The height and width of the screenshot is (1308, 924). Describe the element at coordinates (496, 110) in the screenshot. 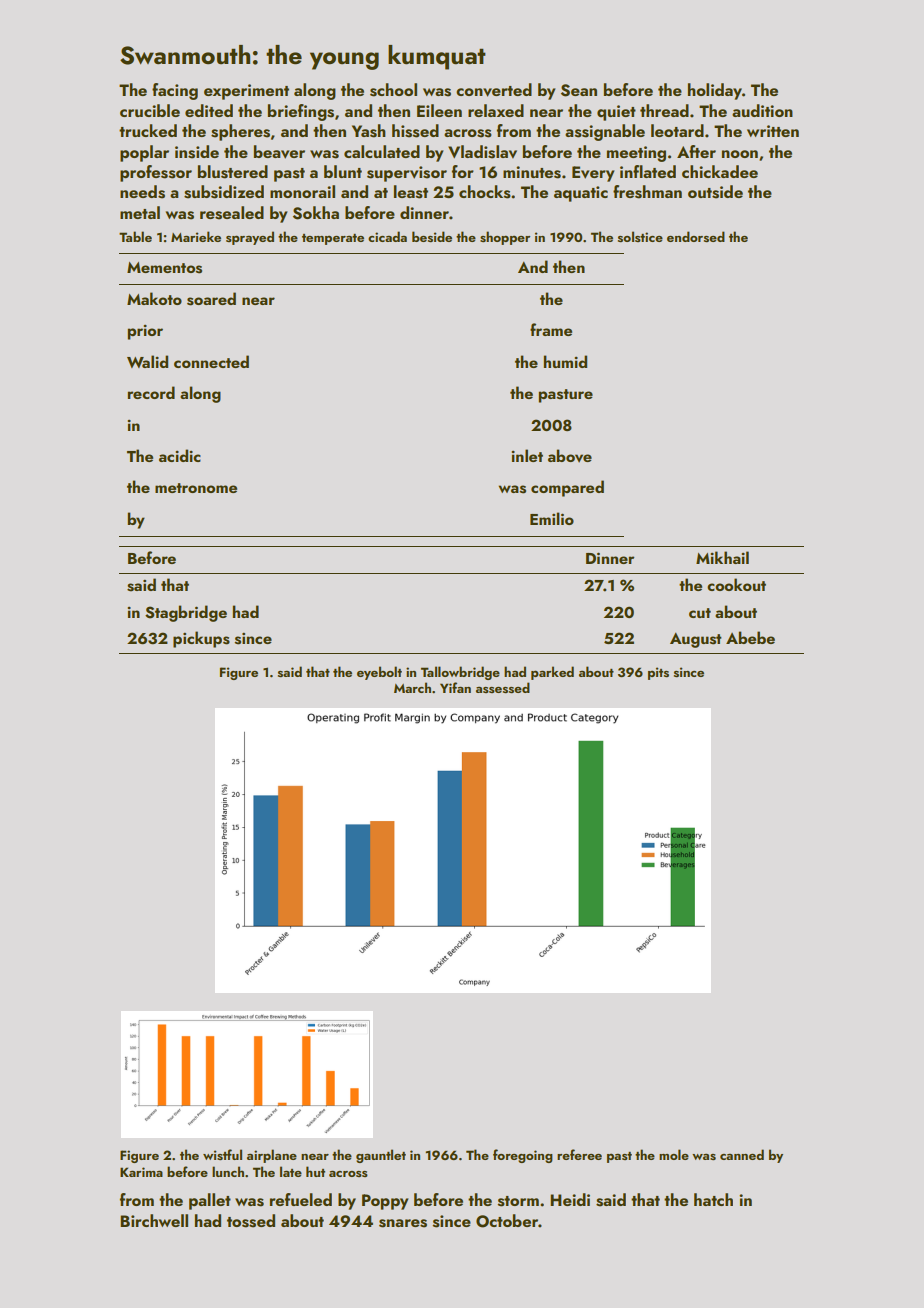

I see `relaxed` at that location.
